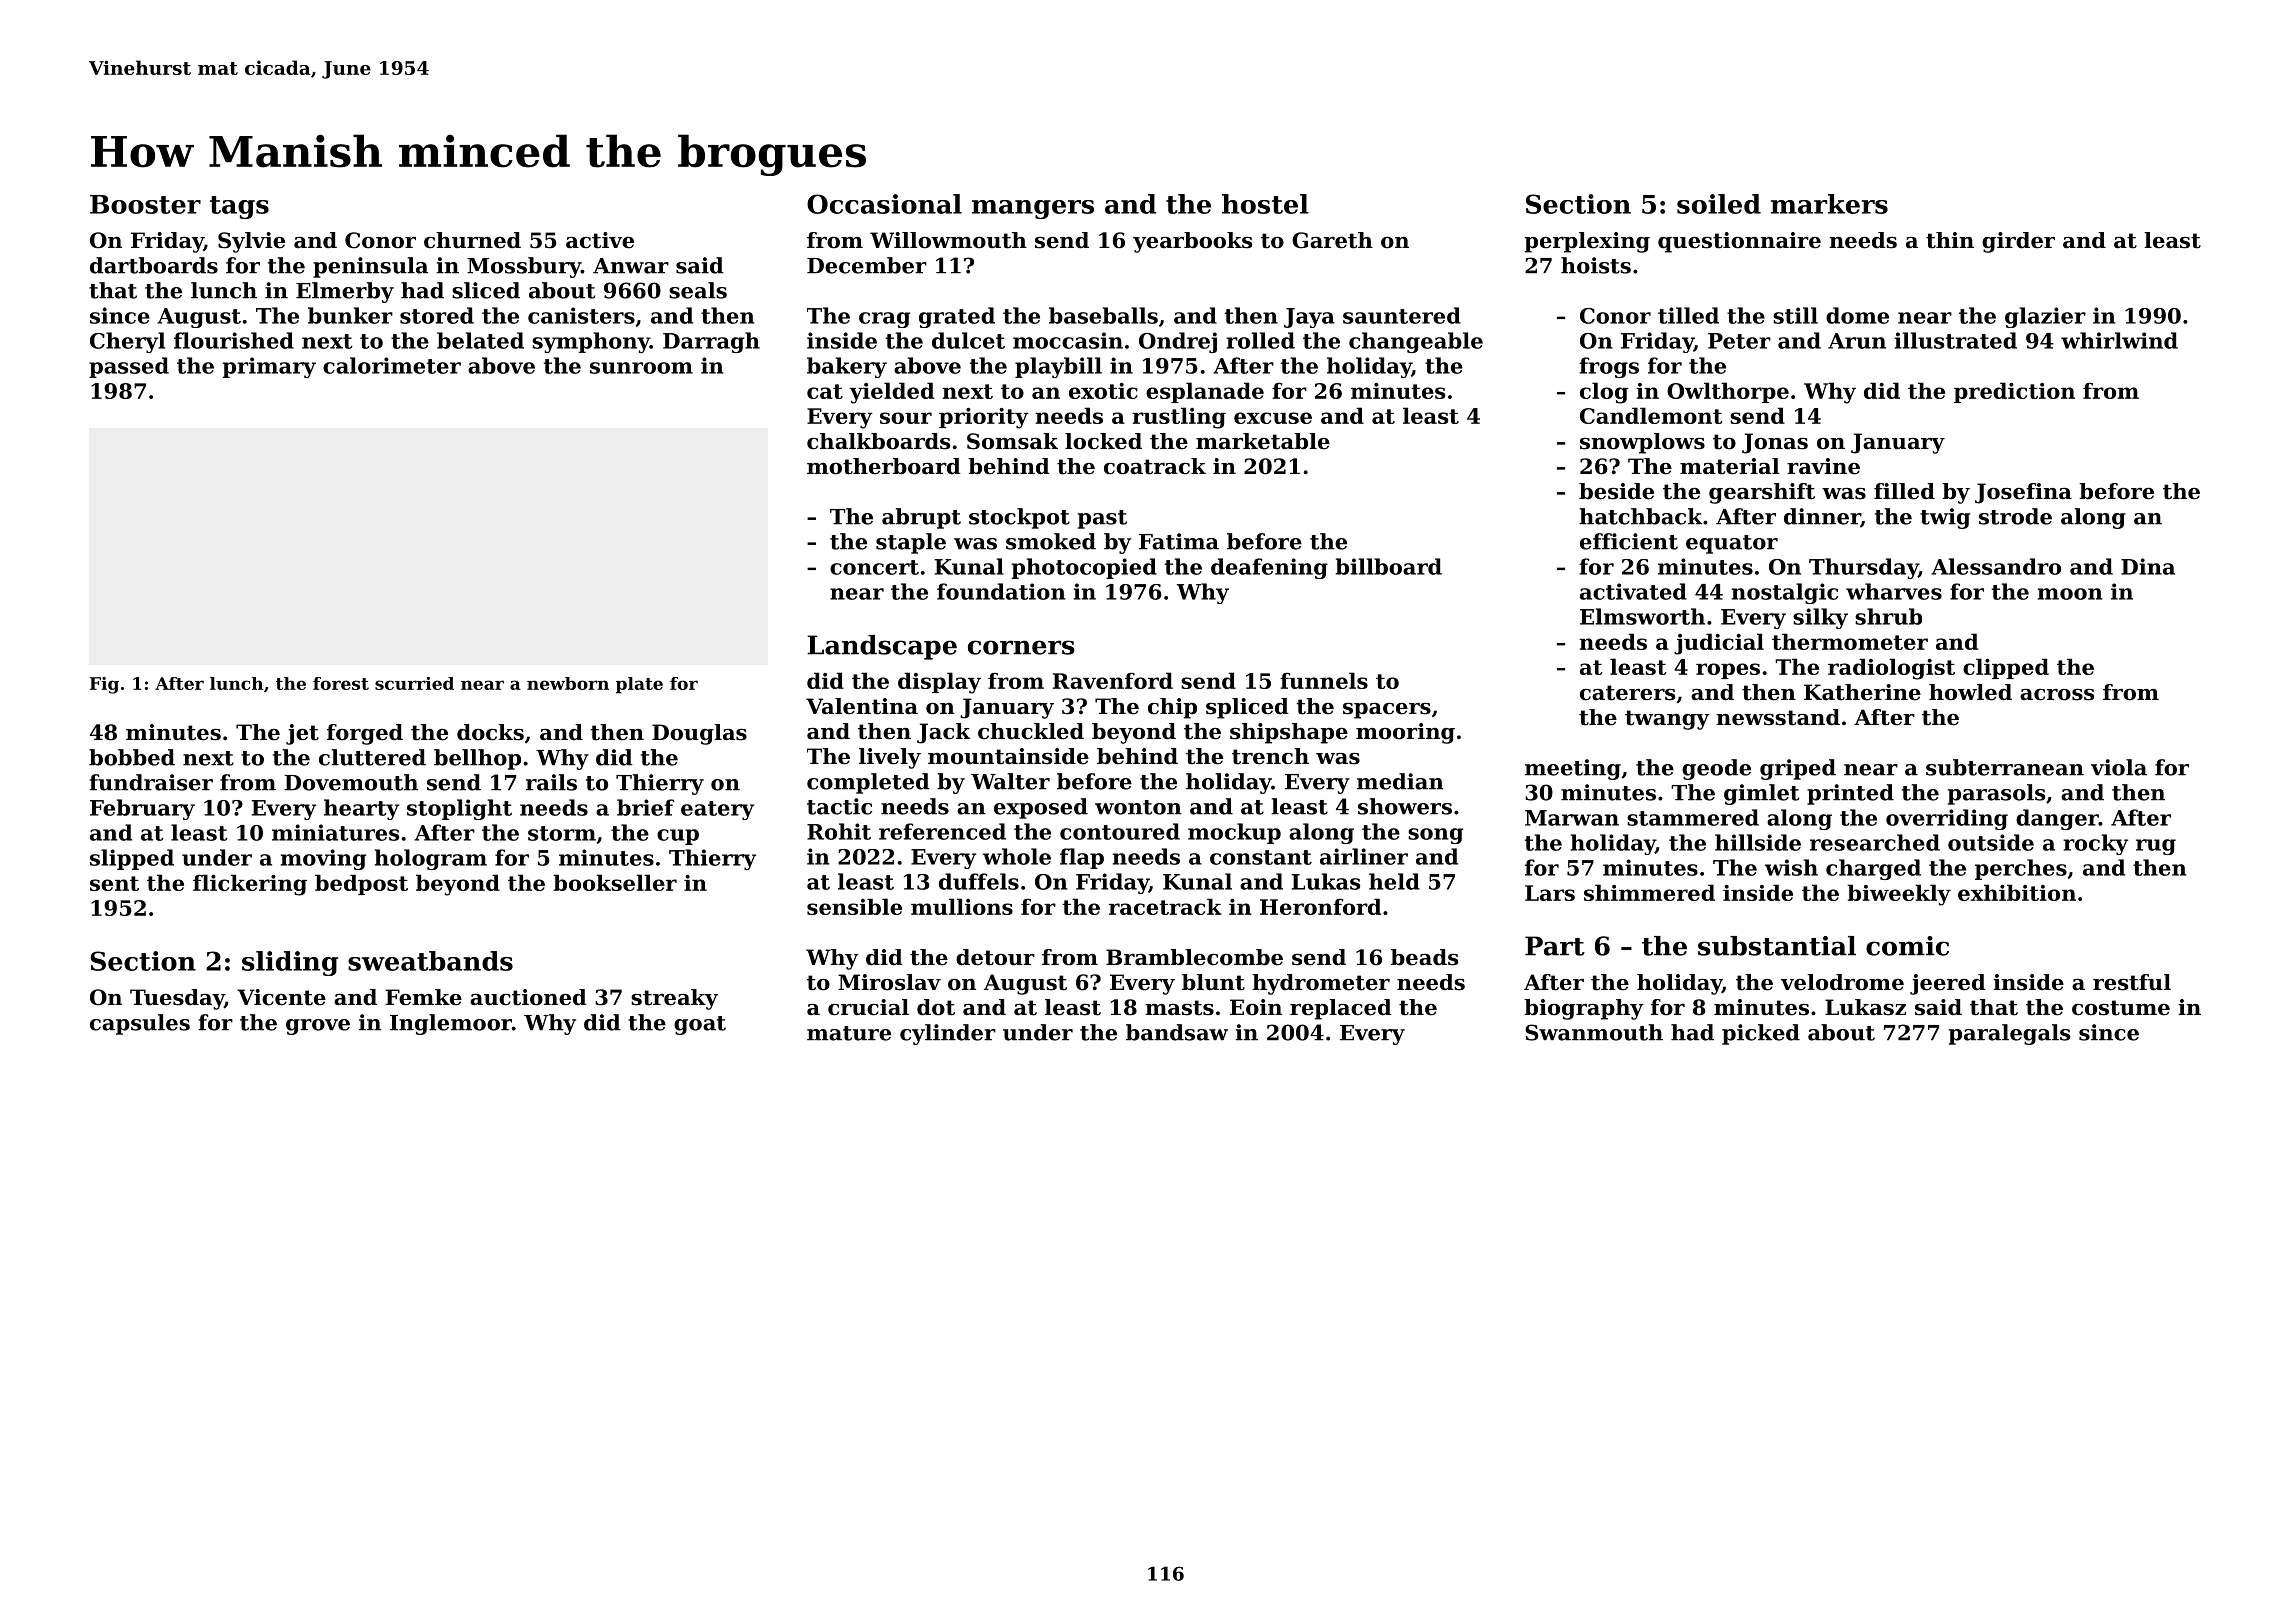 This page has width=2292, height=1620. I want to click on picked, so click(1761, 1034).
